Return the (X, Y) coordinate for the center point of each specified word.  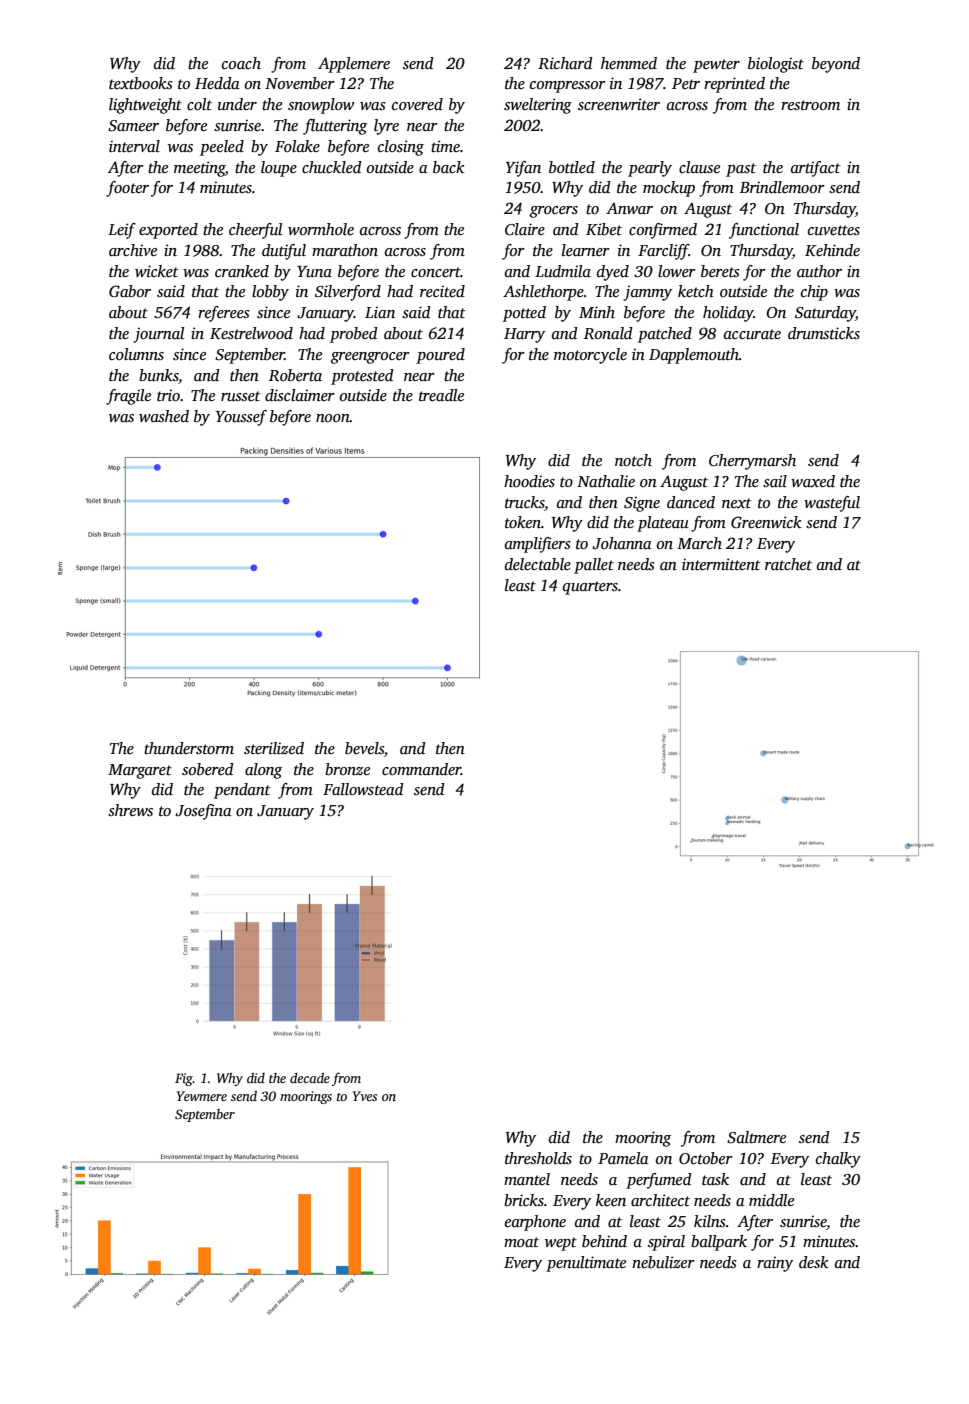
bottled (572, 167)
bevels (364, 748)
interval (134, 146)
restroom (810, 105)
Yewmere (201, 1096)
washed (164, 416)
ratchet (788, 564)
